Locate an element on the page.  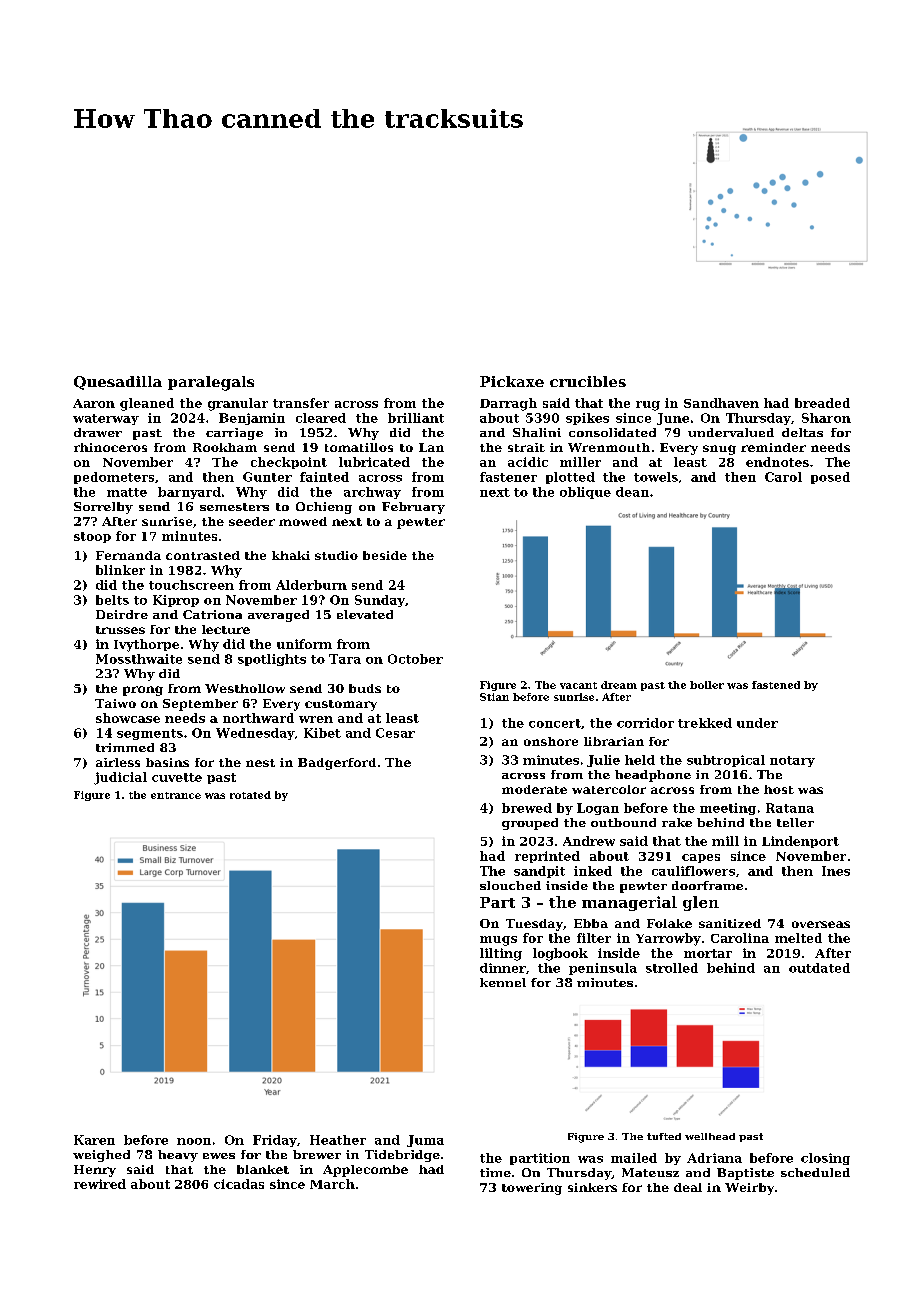
cicadas is located at coordinates (239, 1184).
